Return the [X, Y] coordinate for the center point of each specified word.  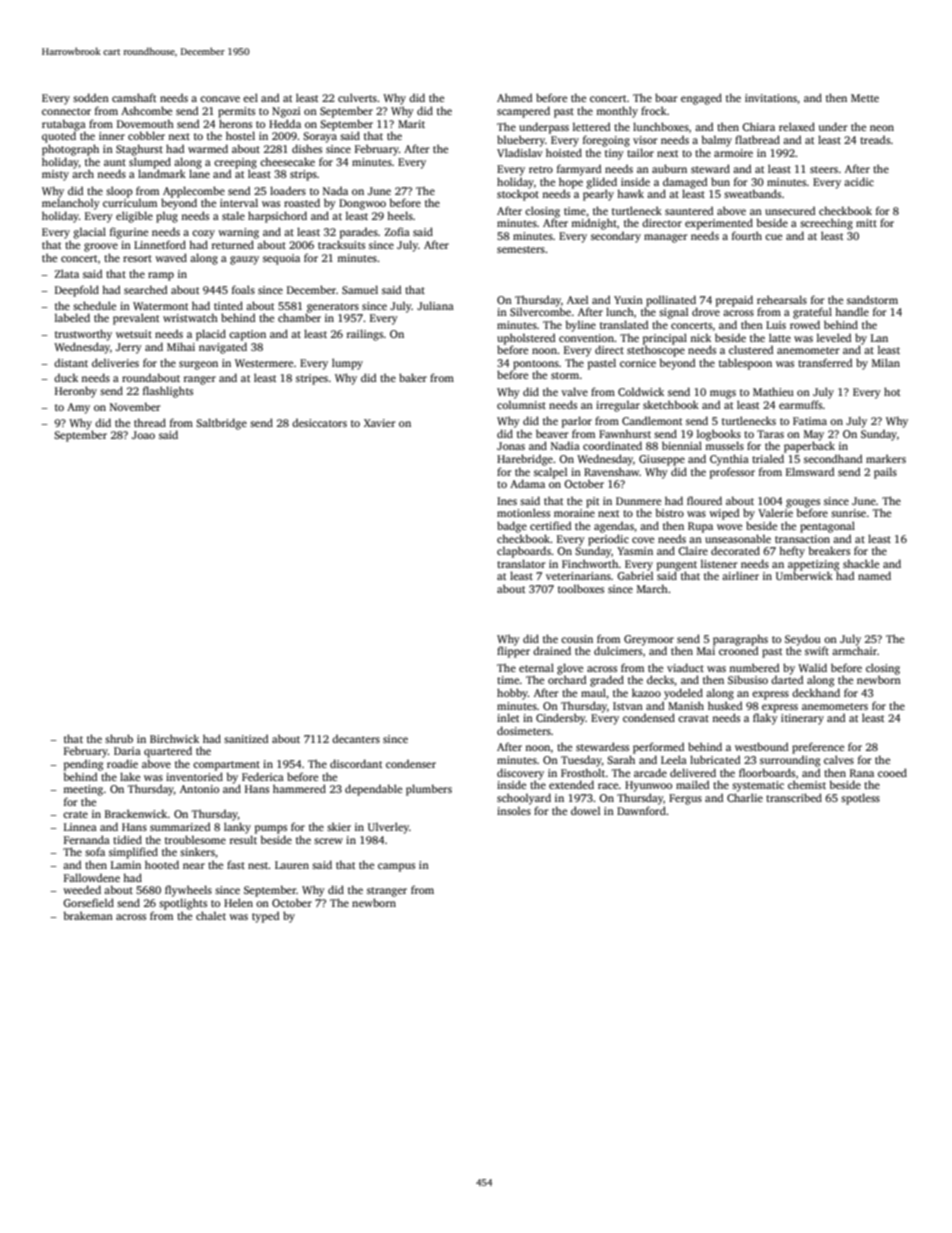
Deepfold [77, 291]
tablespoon [745, 364]
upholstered [526, 339]
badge [512, 527]
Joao [143, 435]
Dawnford [641, 810]
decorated [735, 550]
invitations [771, 98]
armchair [854, 650]
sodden [91, 97]
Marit [411, 124]
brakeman [88, 915]
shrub [119, 738]
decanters [356, 738]
